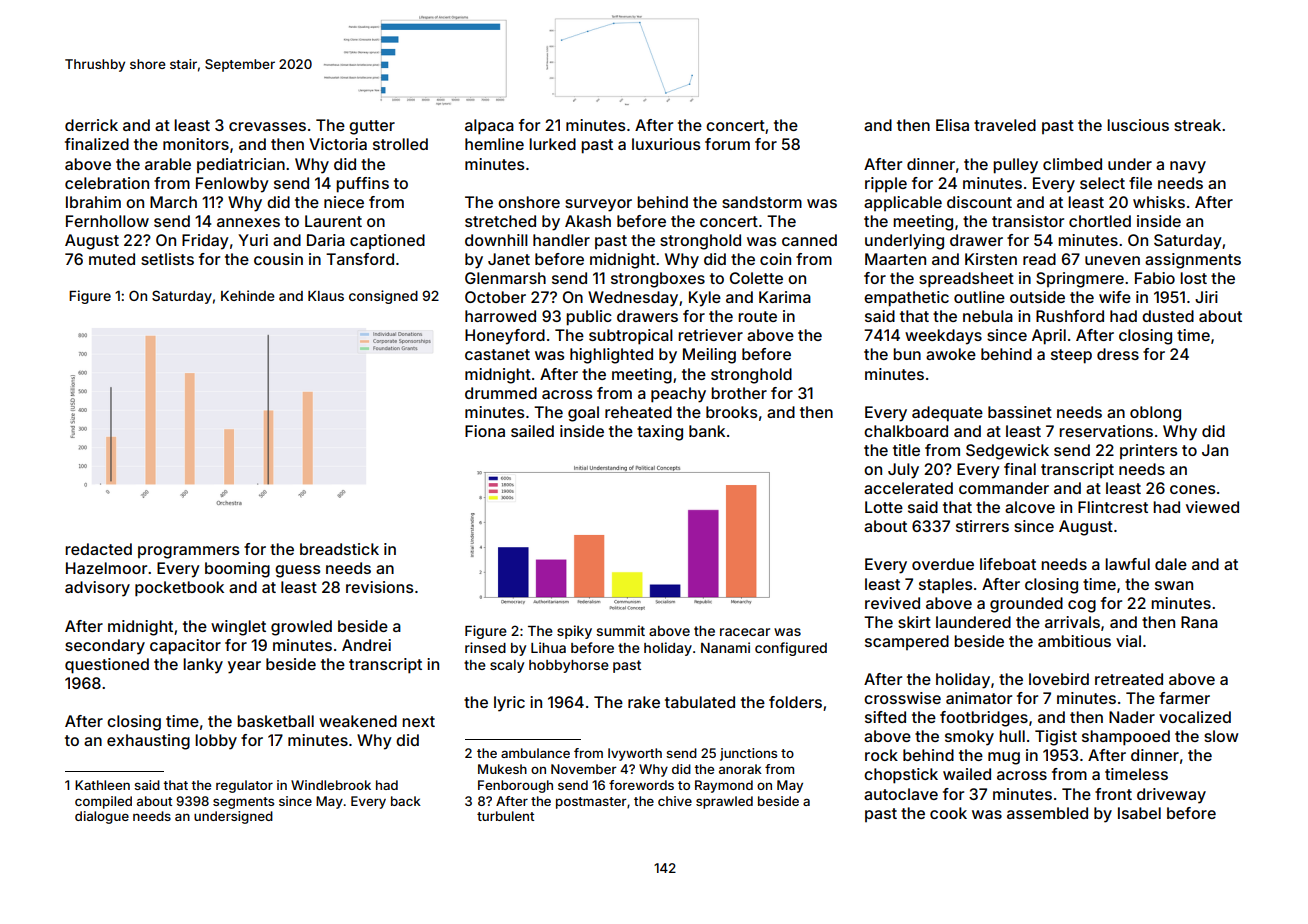  What do you see at coordinates (489, 127) in the screenshot?
I see `alpaca` at bounding box center [489, 127].
